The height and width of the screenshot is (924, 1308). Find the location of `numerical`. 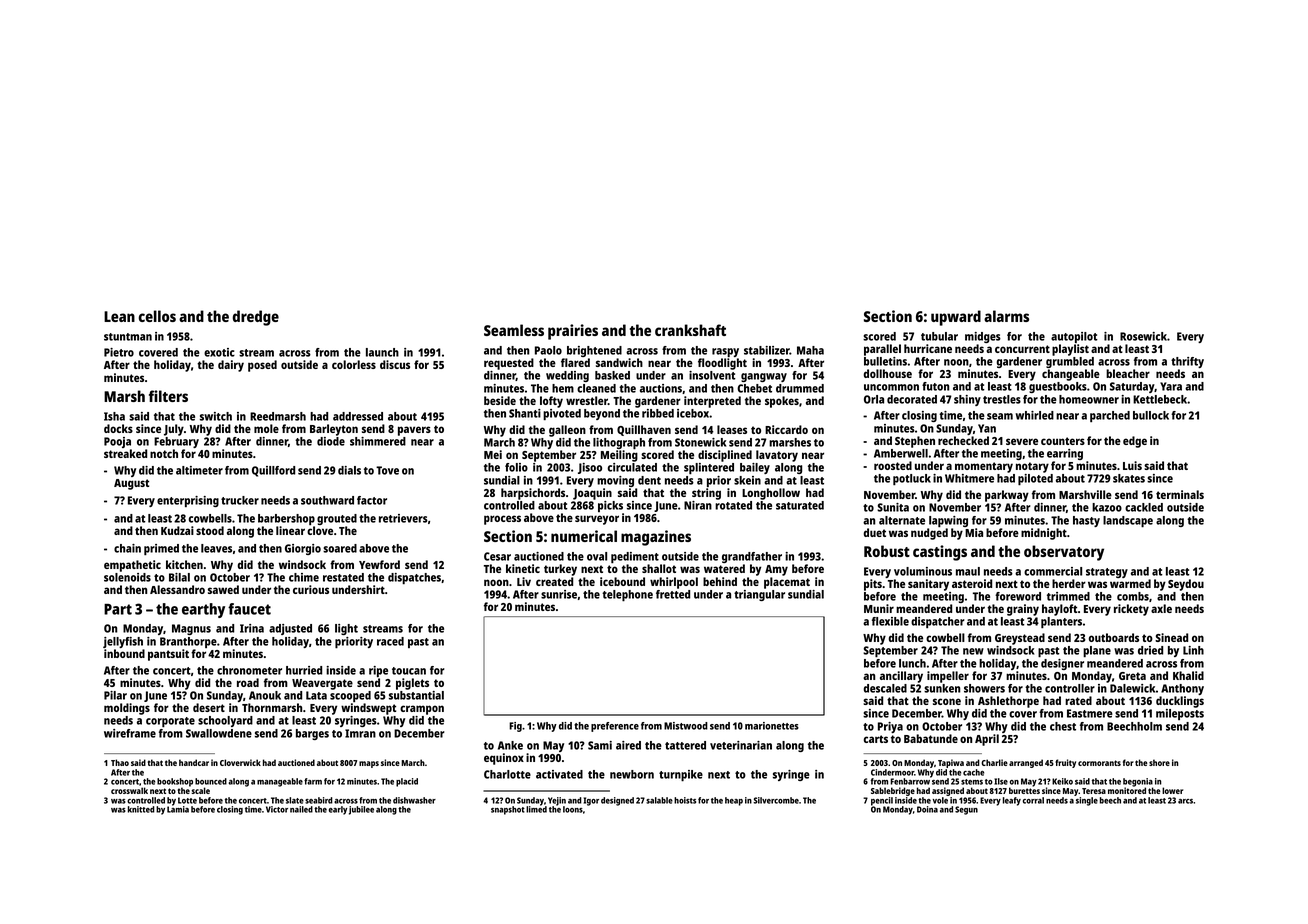

numerical is located at coordinates (584, 536).
